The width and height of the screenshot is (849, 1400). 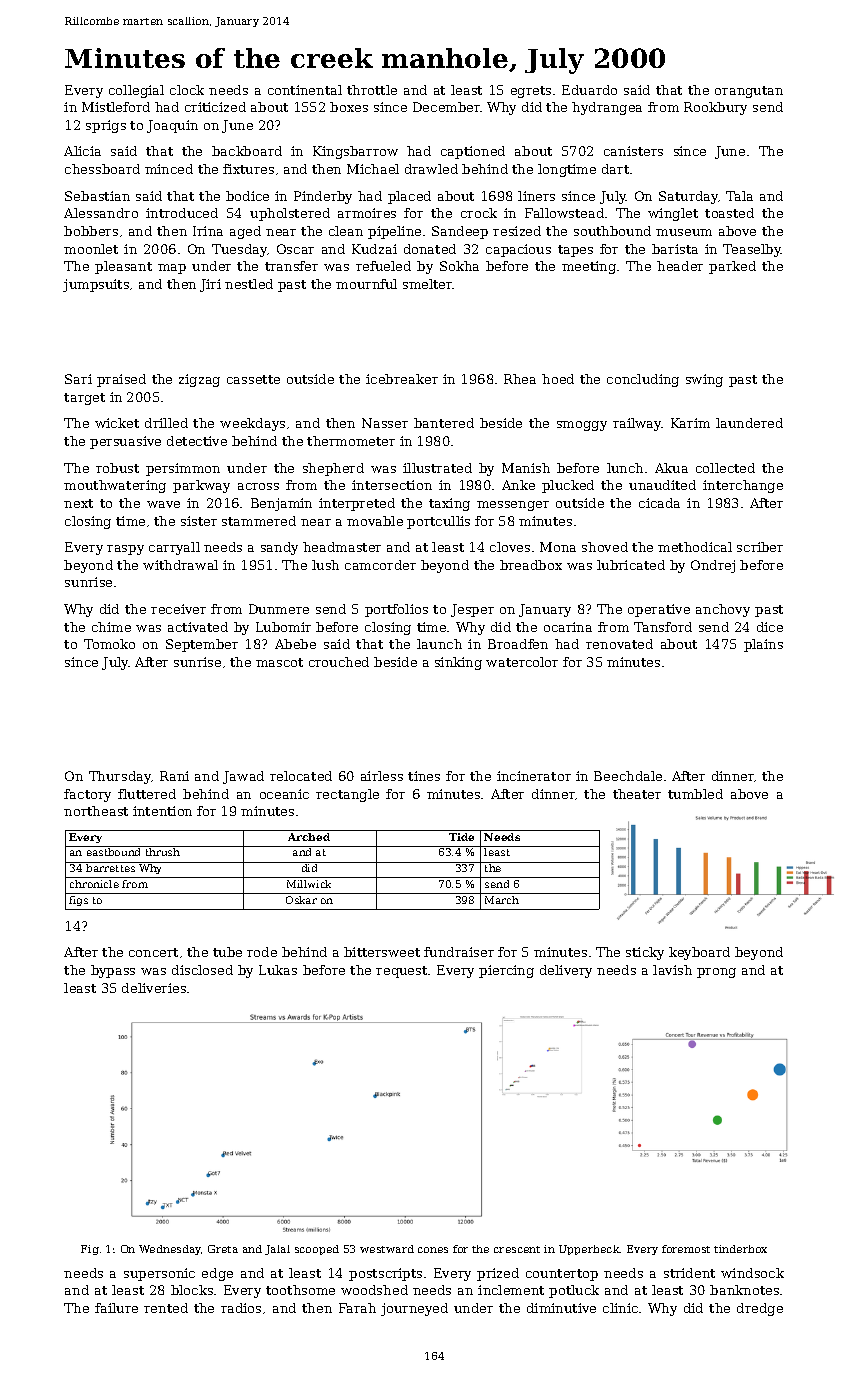 What do you see at coordinates (87, 795) in the screenshot?
I see `factory` at bounding box center [87, 795].
